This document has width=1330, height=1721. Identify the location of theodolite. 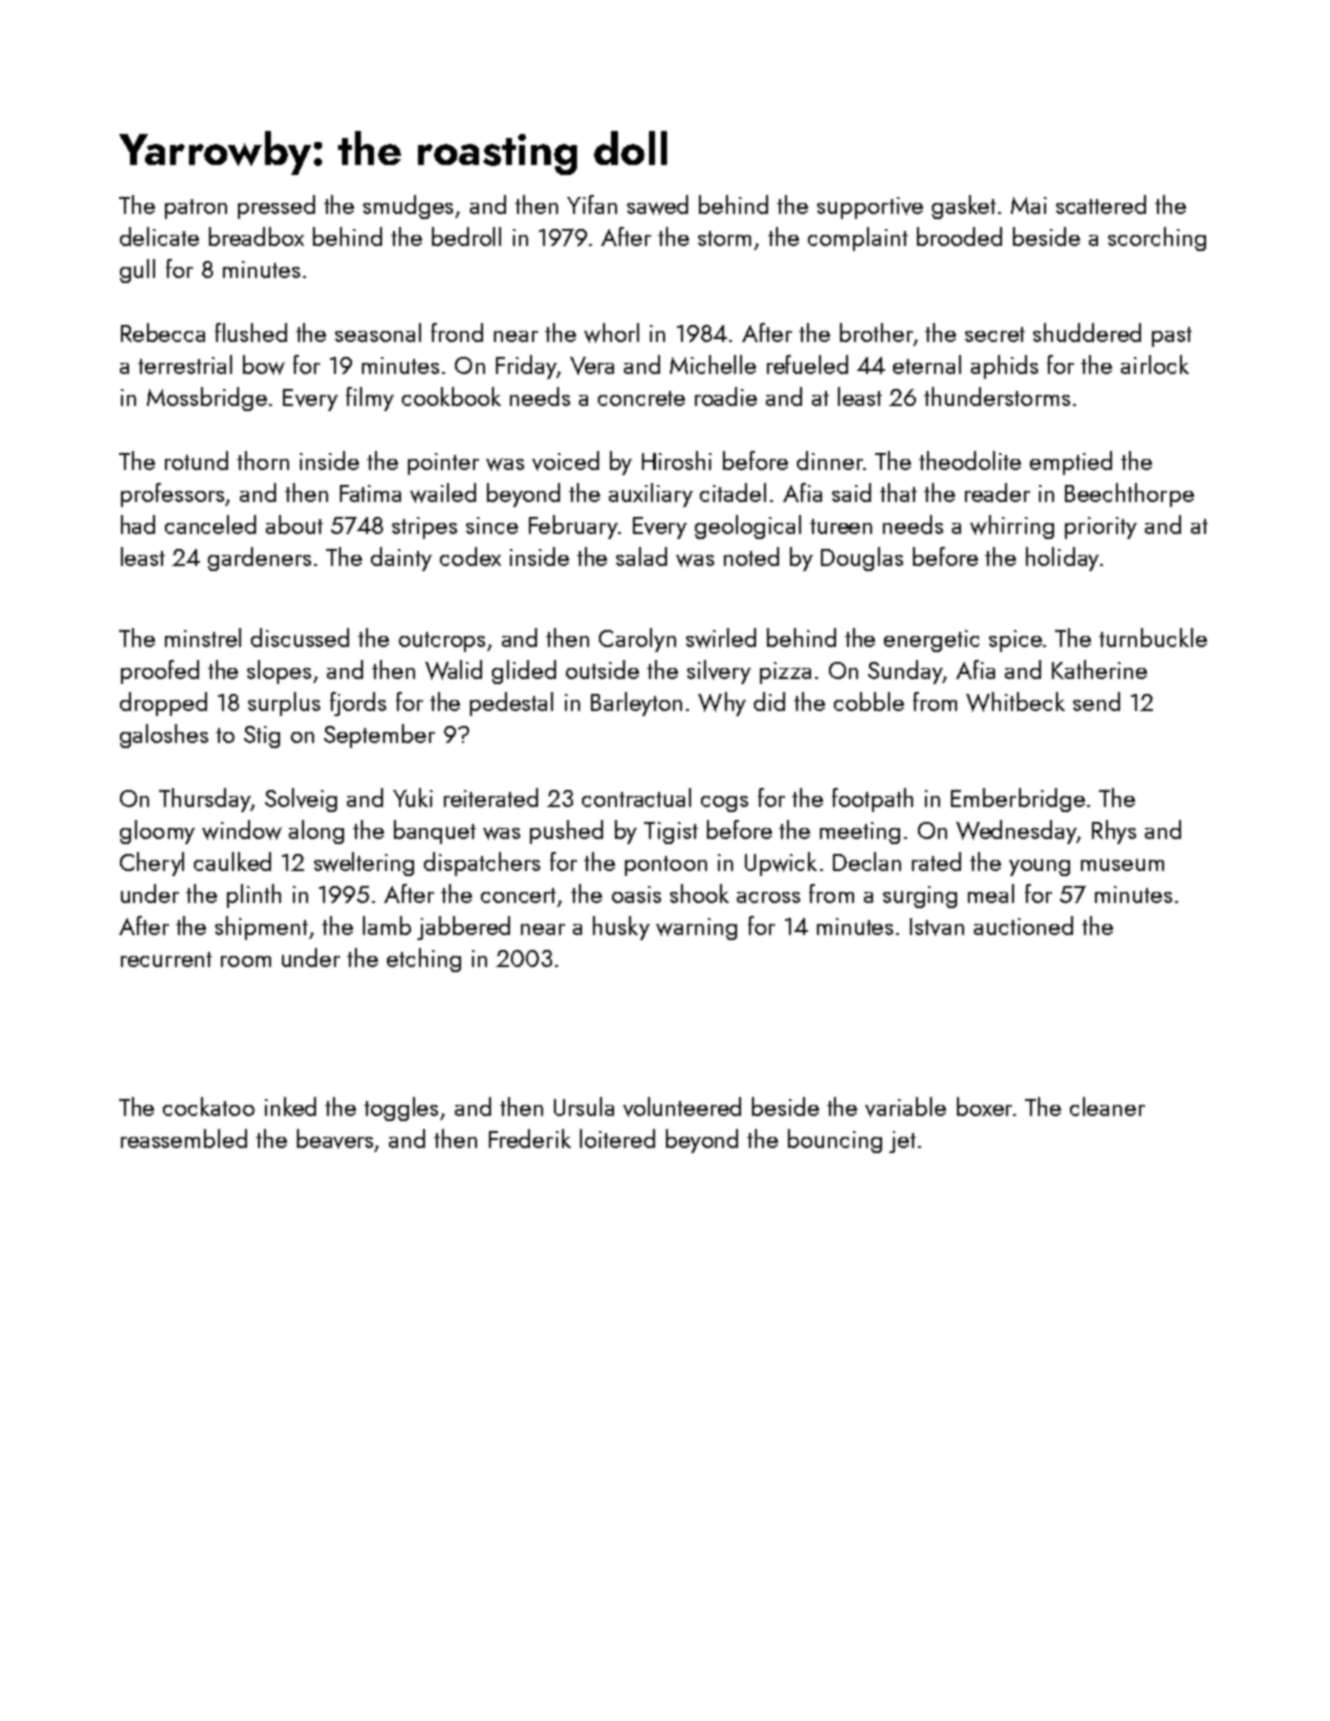
(970, 460).
